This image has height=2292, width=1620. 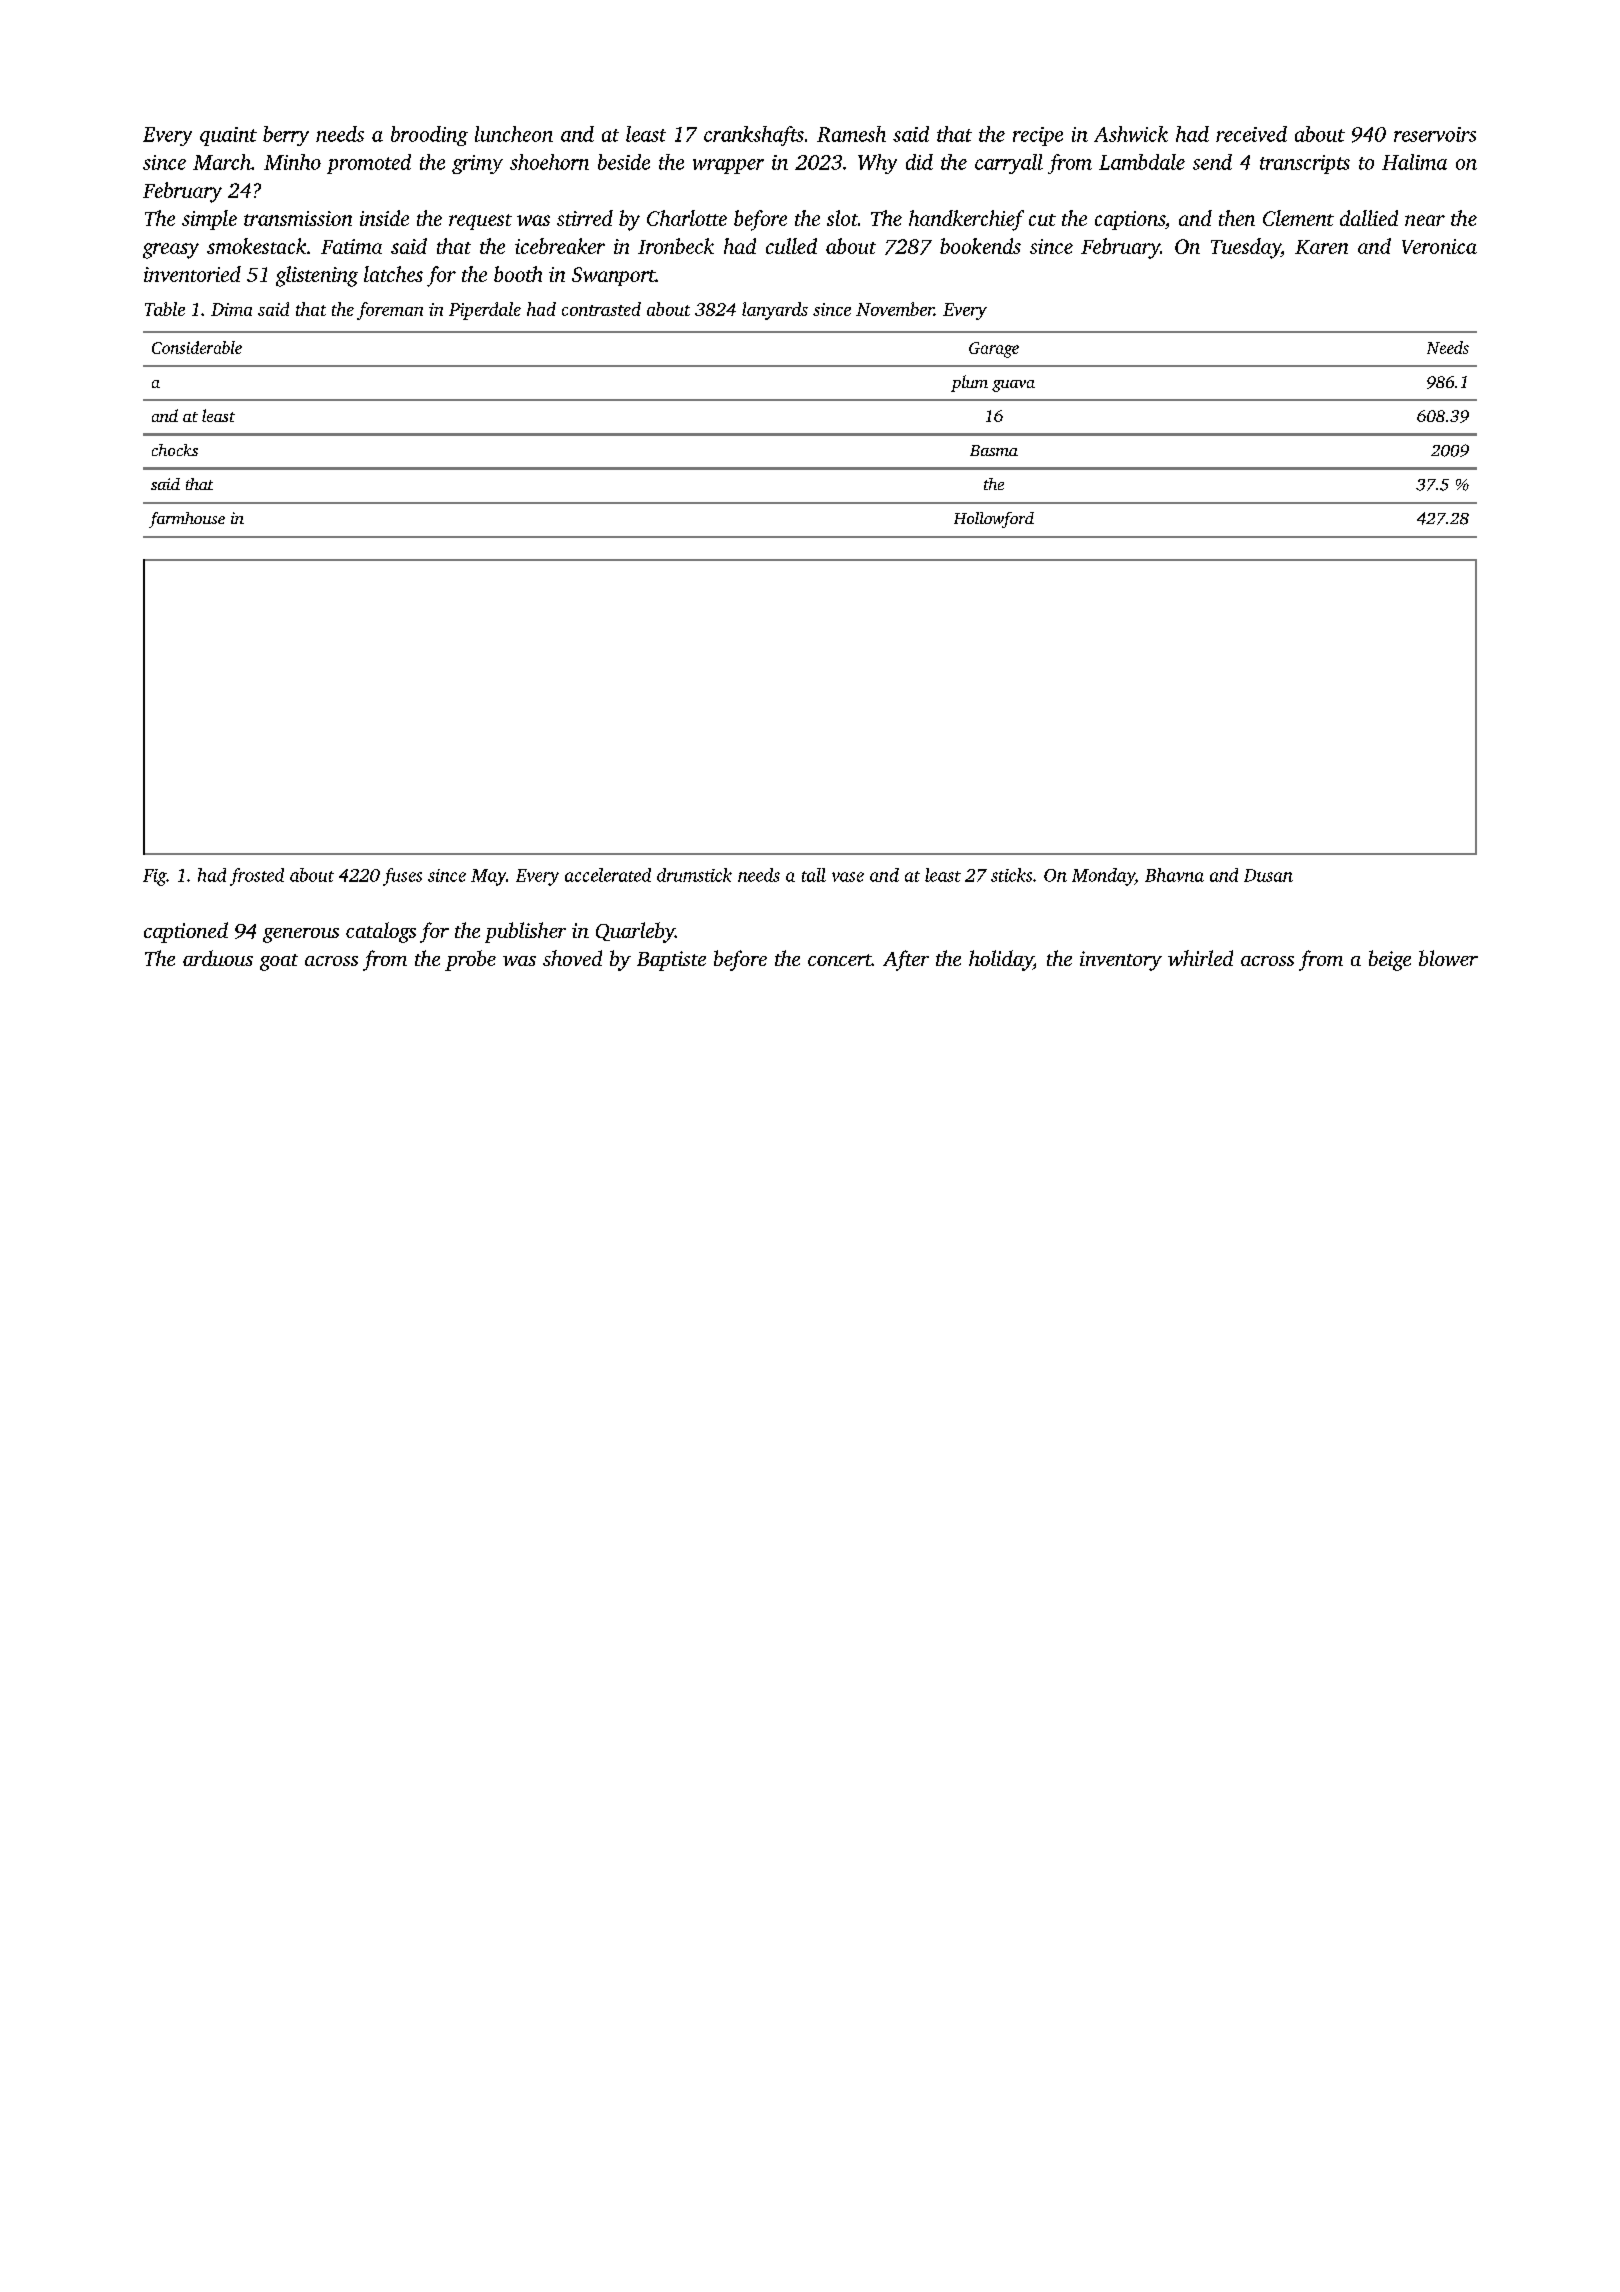 What do you see at coordinates (994, 520) in the image?
I see `Hollowford` at bounding box center [994, 520].
